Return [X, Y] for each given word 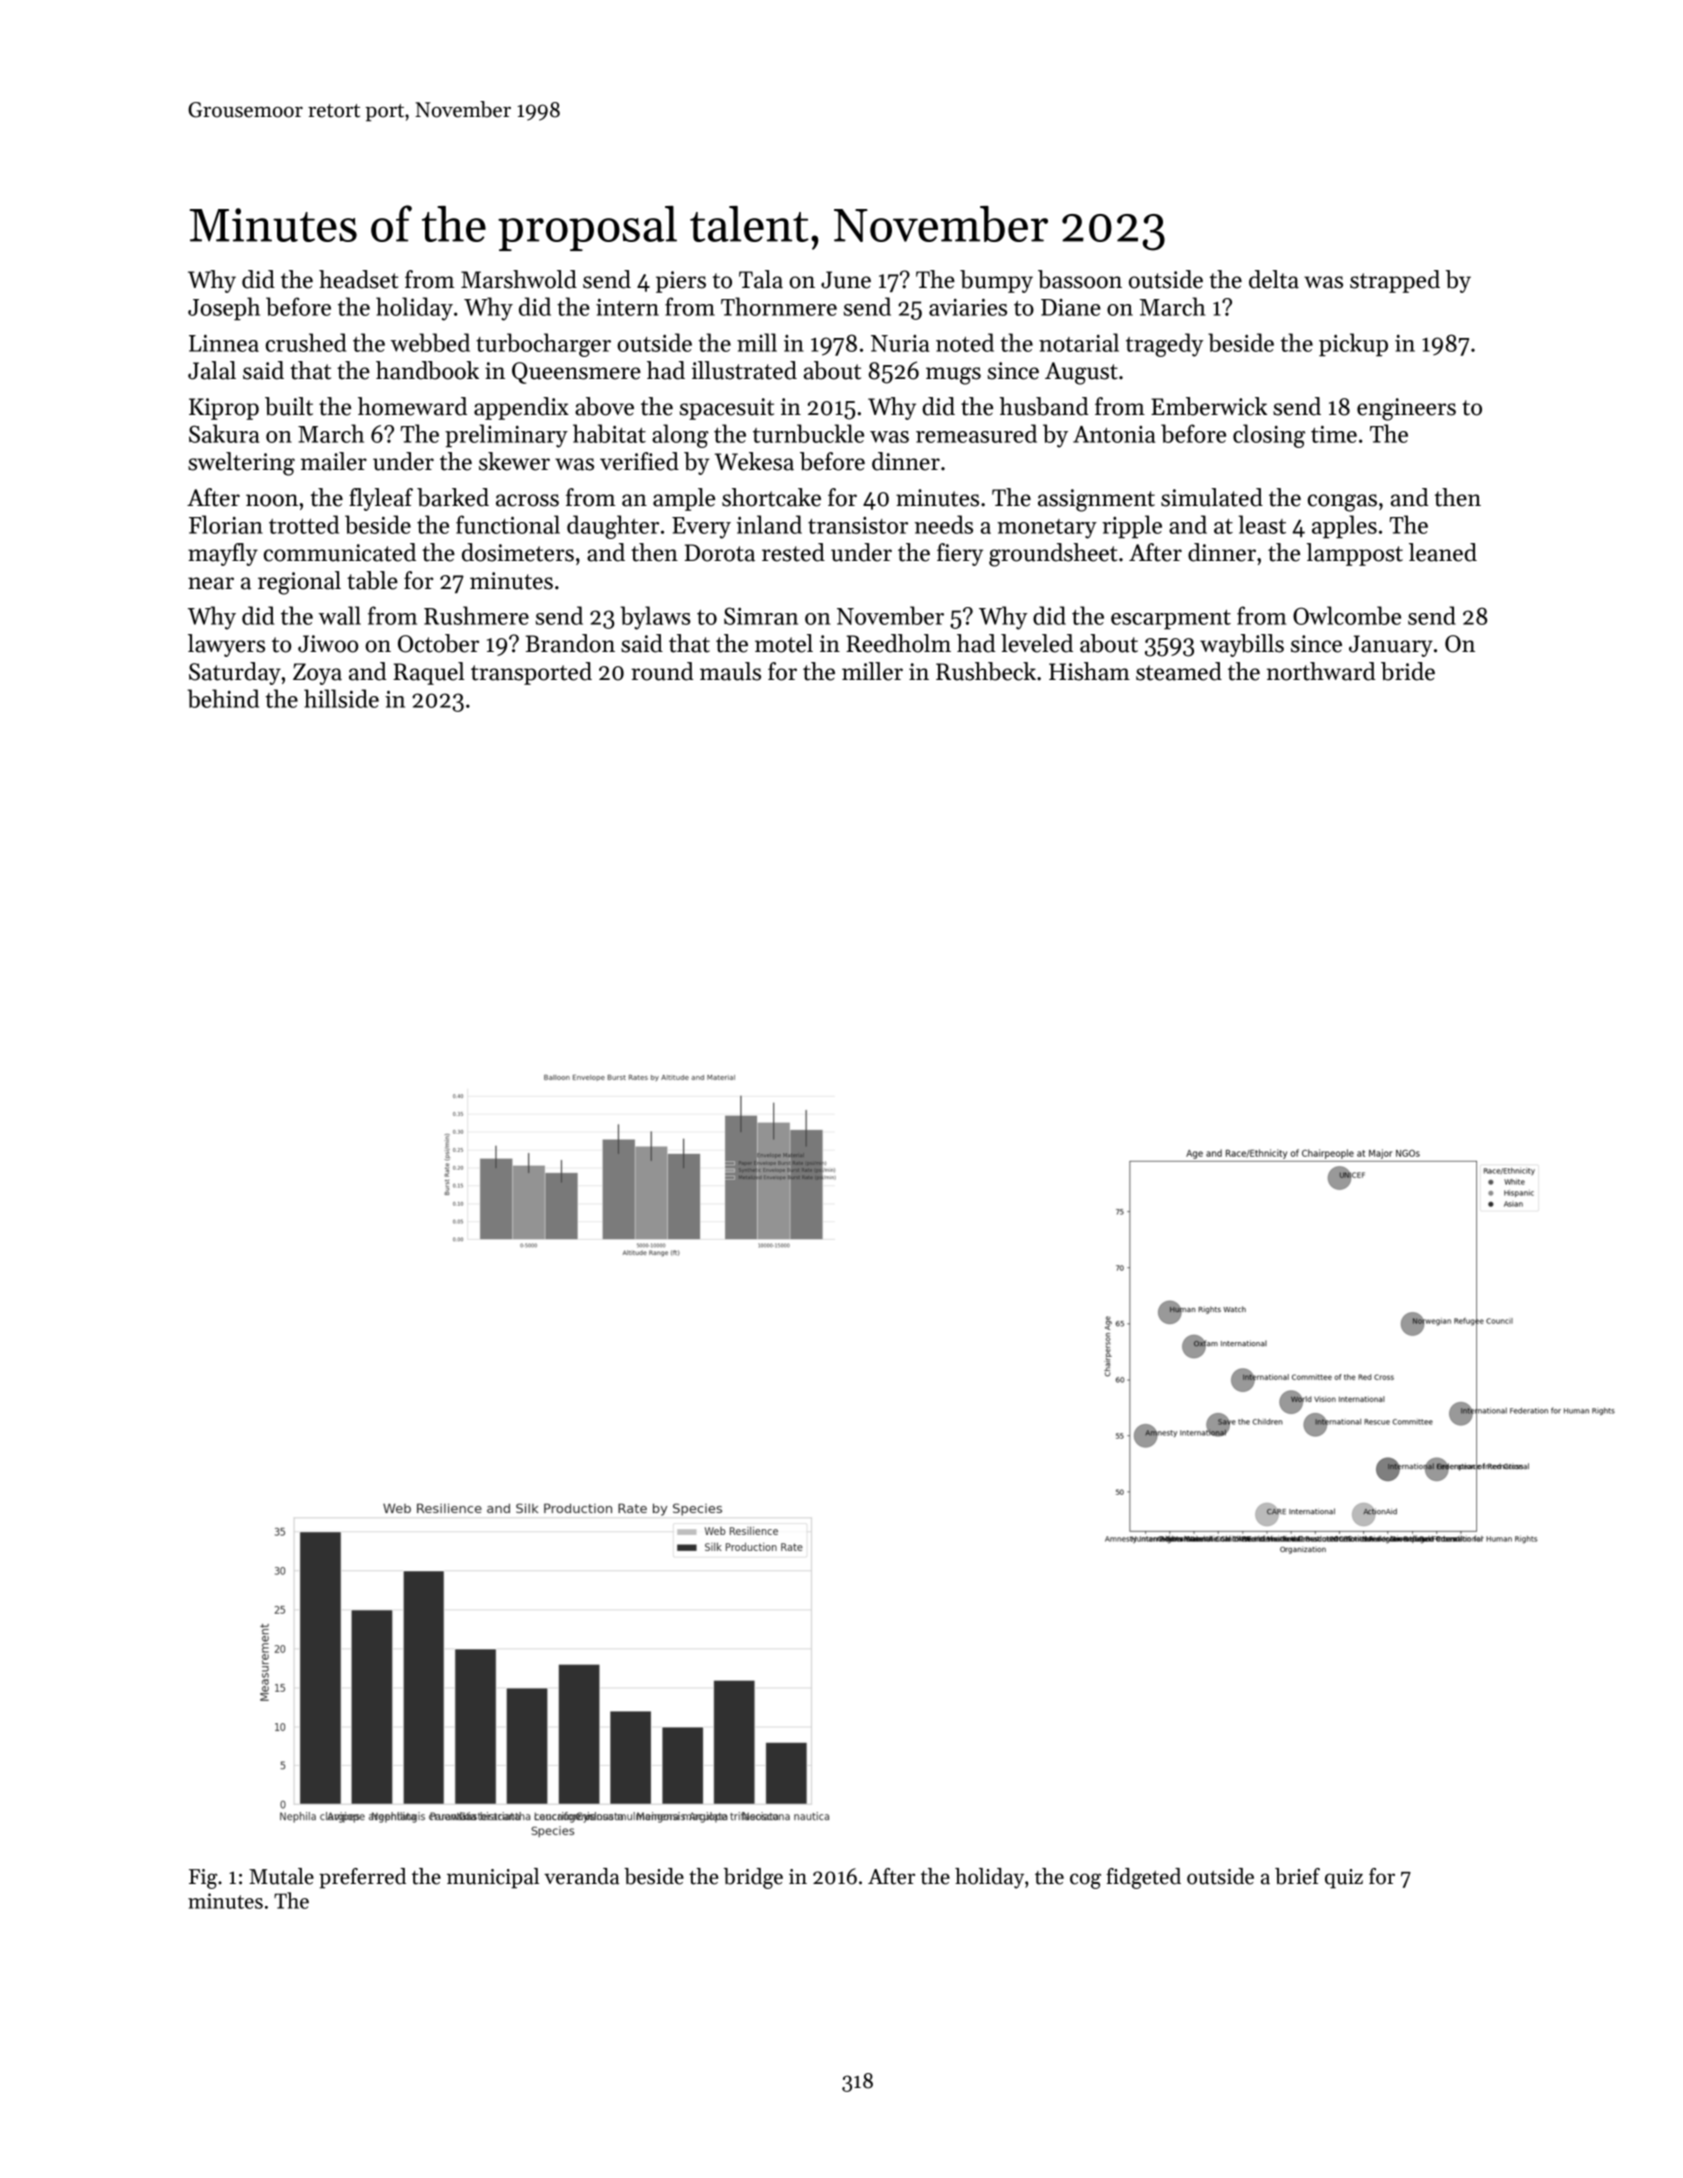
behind [223, 698]
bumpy [996, 281]
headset [358, 279]
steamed [1179, 671]
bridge [753, 1878]
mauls [730, 671]
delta [1274, 279]
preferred [362, 1878]
